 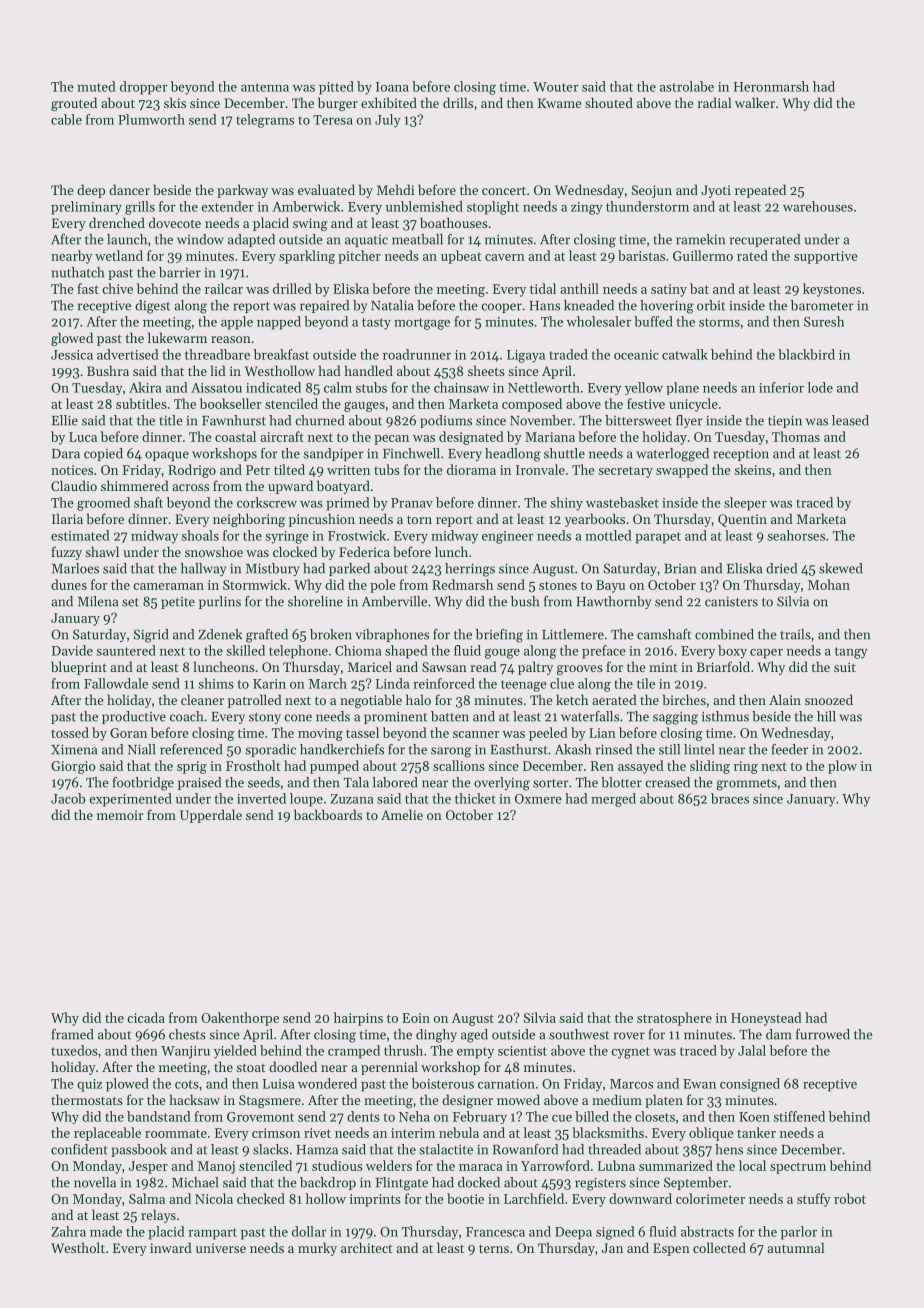 I want to click on shimmered, so click(x=135, y=485).
